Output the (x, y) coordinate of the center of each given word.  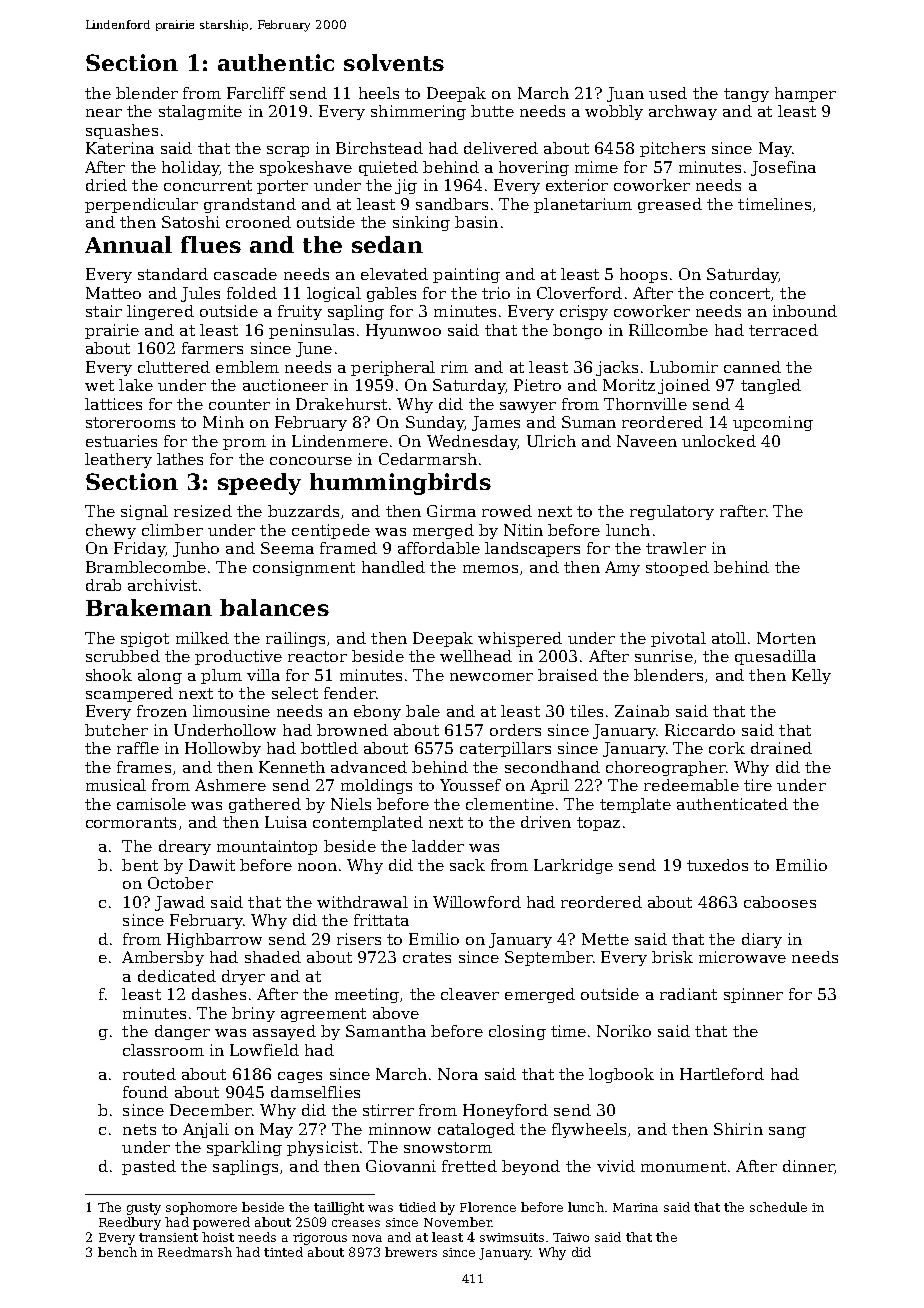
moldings (376, 786)
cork (727, 748)
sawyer (528, 407)
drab (103, 585)
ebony (377, 712)
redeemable (691, 785)
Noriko (624, 1031)
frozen (162, 711)
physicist (322, 1148)
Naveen (647, 441)
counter (239, 404)
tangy (746, 95)
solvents (394, 62)
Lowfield (264, 1050)
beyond (531, 1167)
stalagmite (200, 112)
